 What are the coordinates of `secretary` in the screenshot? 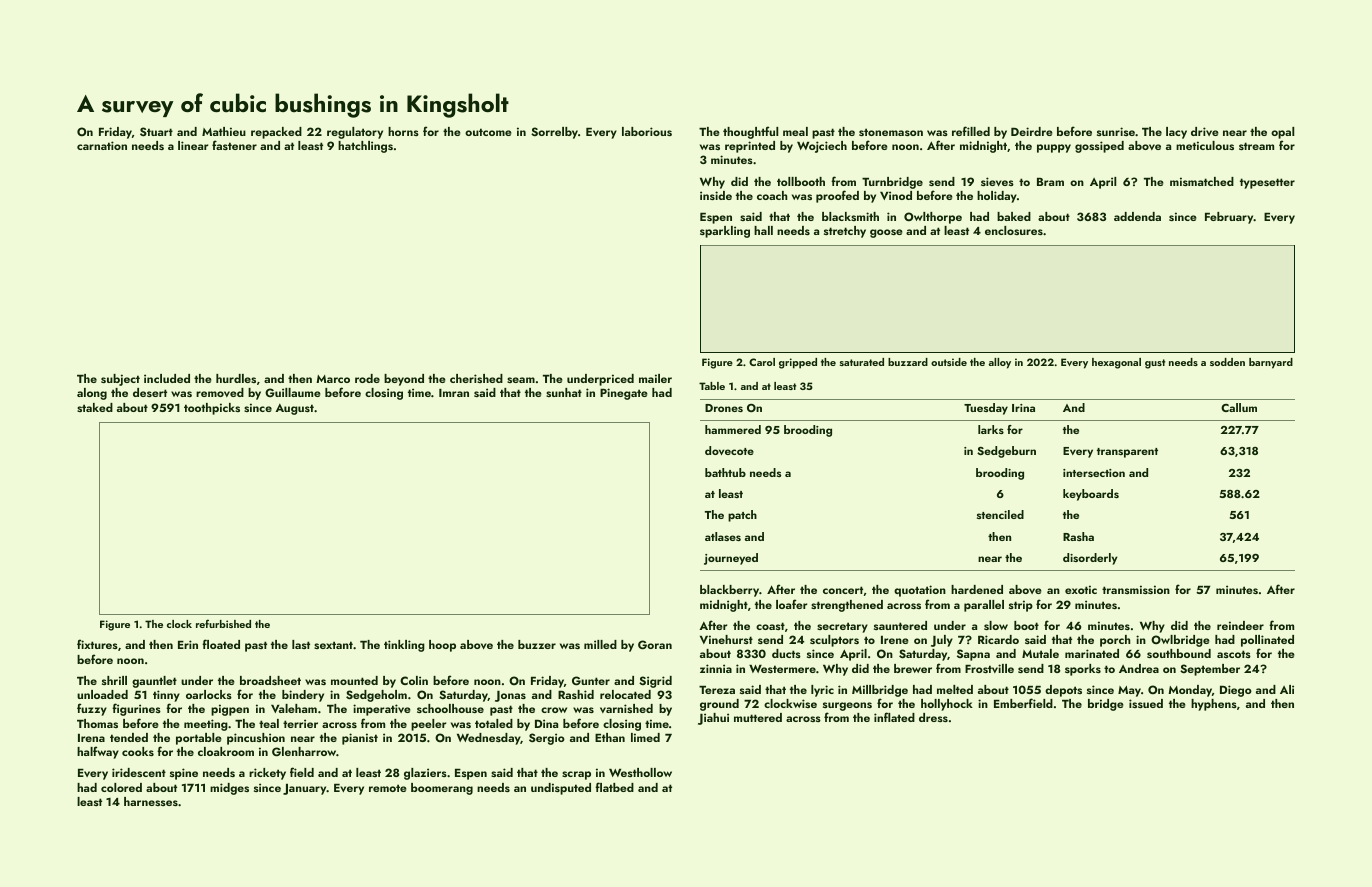 It's located at (842, 627).
